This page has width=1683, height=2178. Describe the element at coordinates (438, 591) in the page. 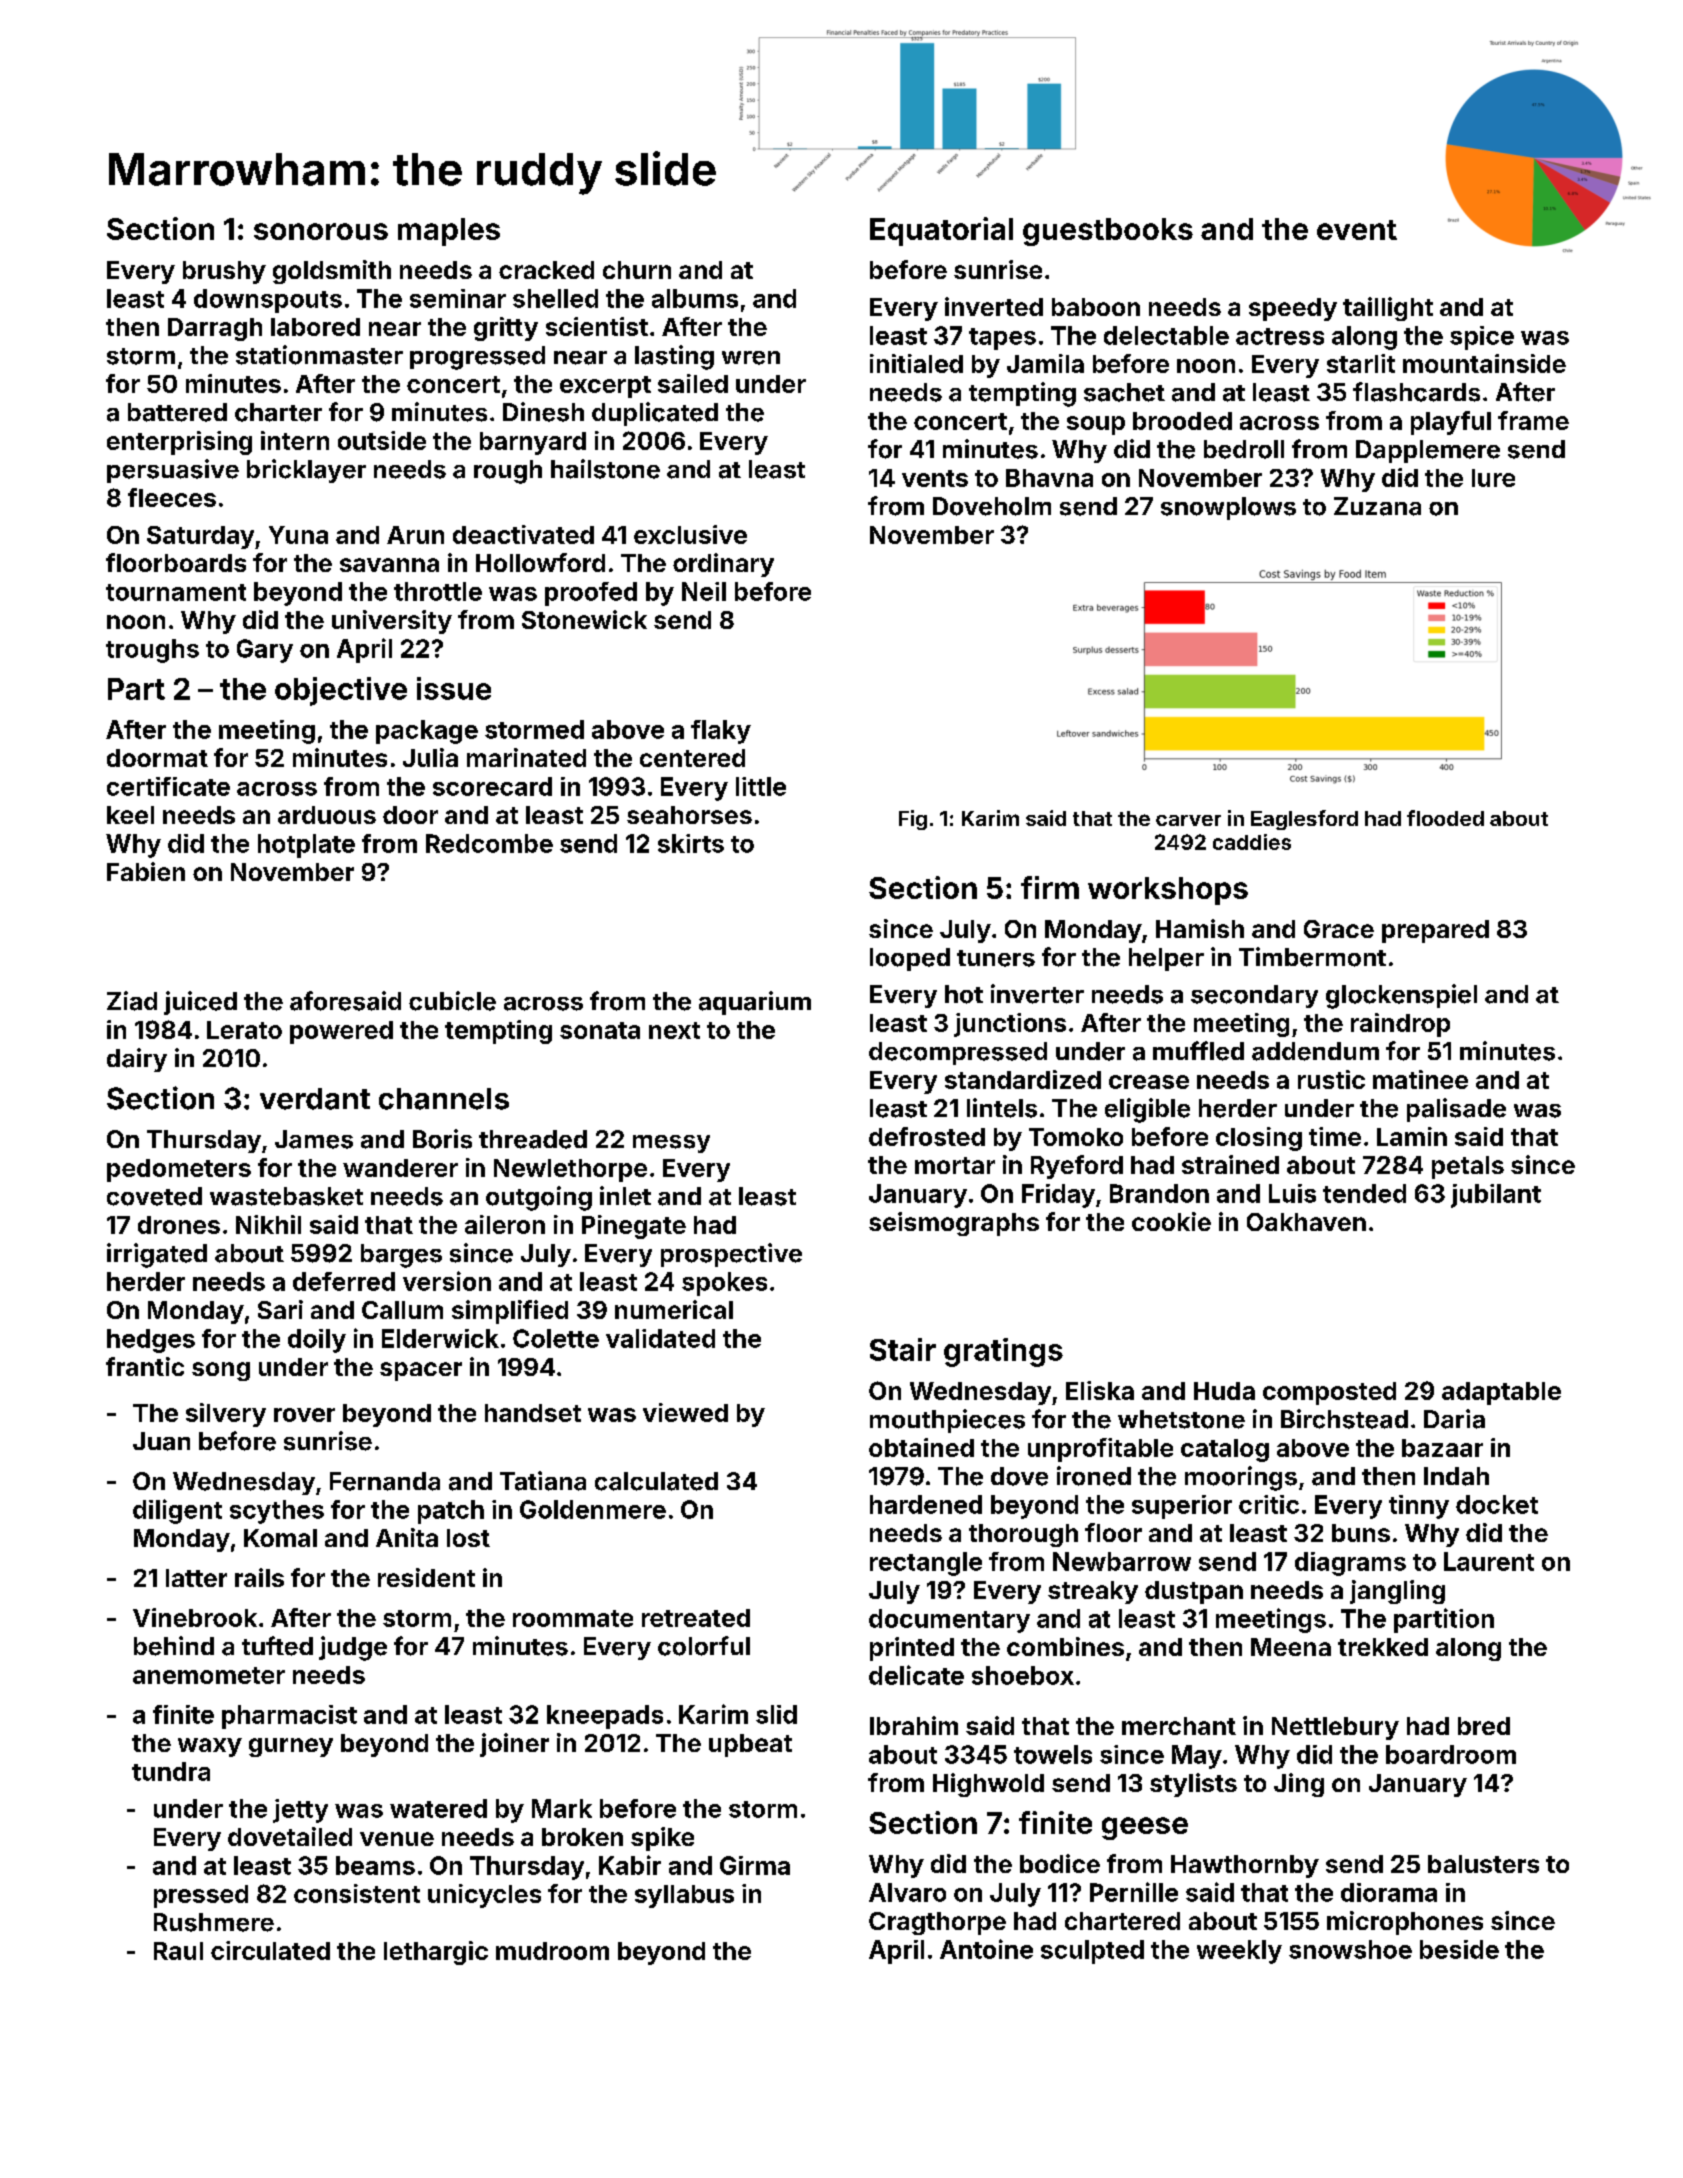

I see `throttle` at that location.
